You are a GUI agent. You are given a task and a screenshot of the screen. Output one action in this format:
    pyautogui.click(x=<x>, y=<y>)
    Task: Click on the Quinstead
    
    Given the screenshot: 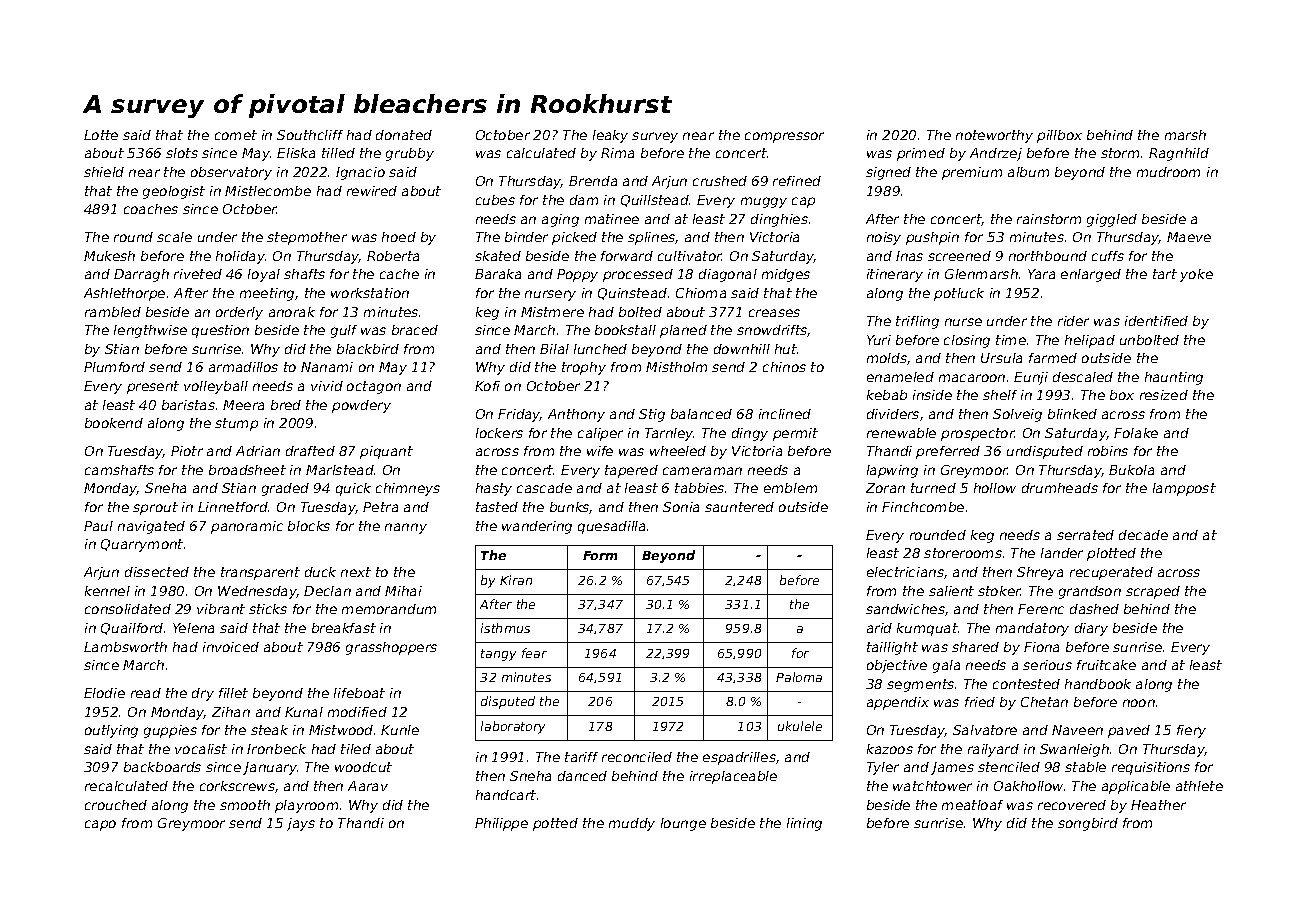 What is the action you would take?
    pyautogui.click(x=632, y=294)
